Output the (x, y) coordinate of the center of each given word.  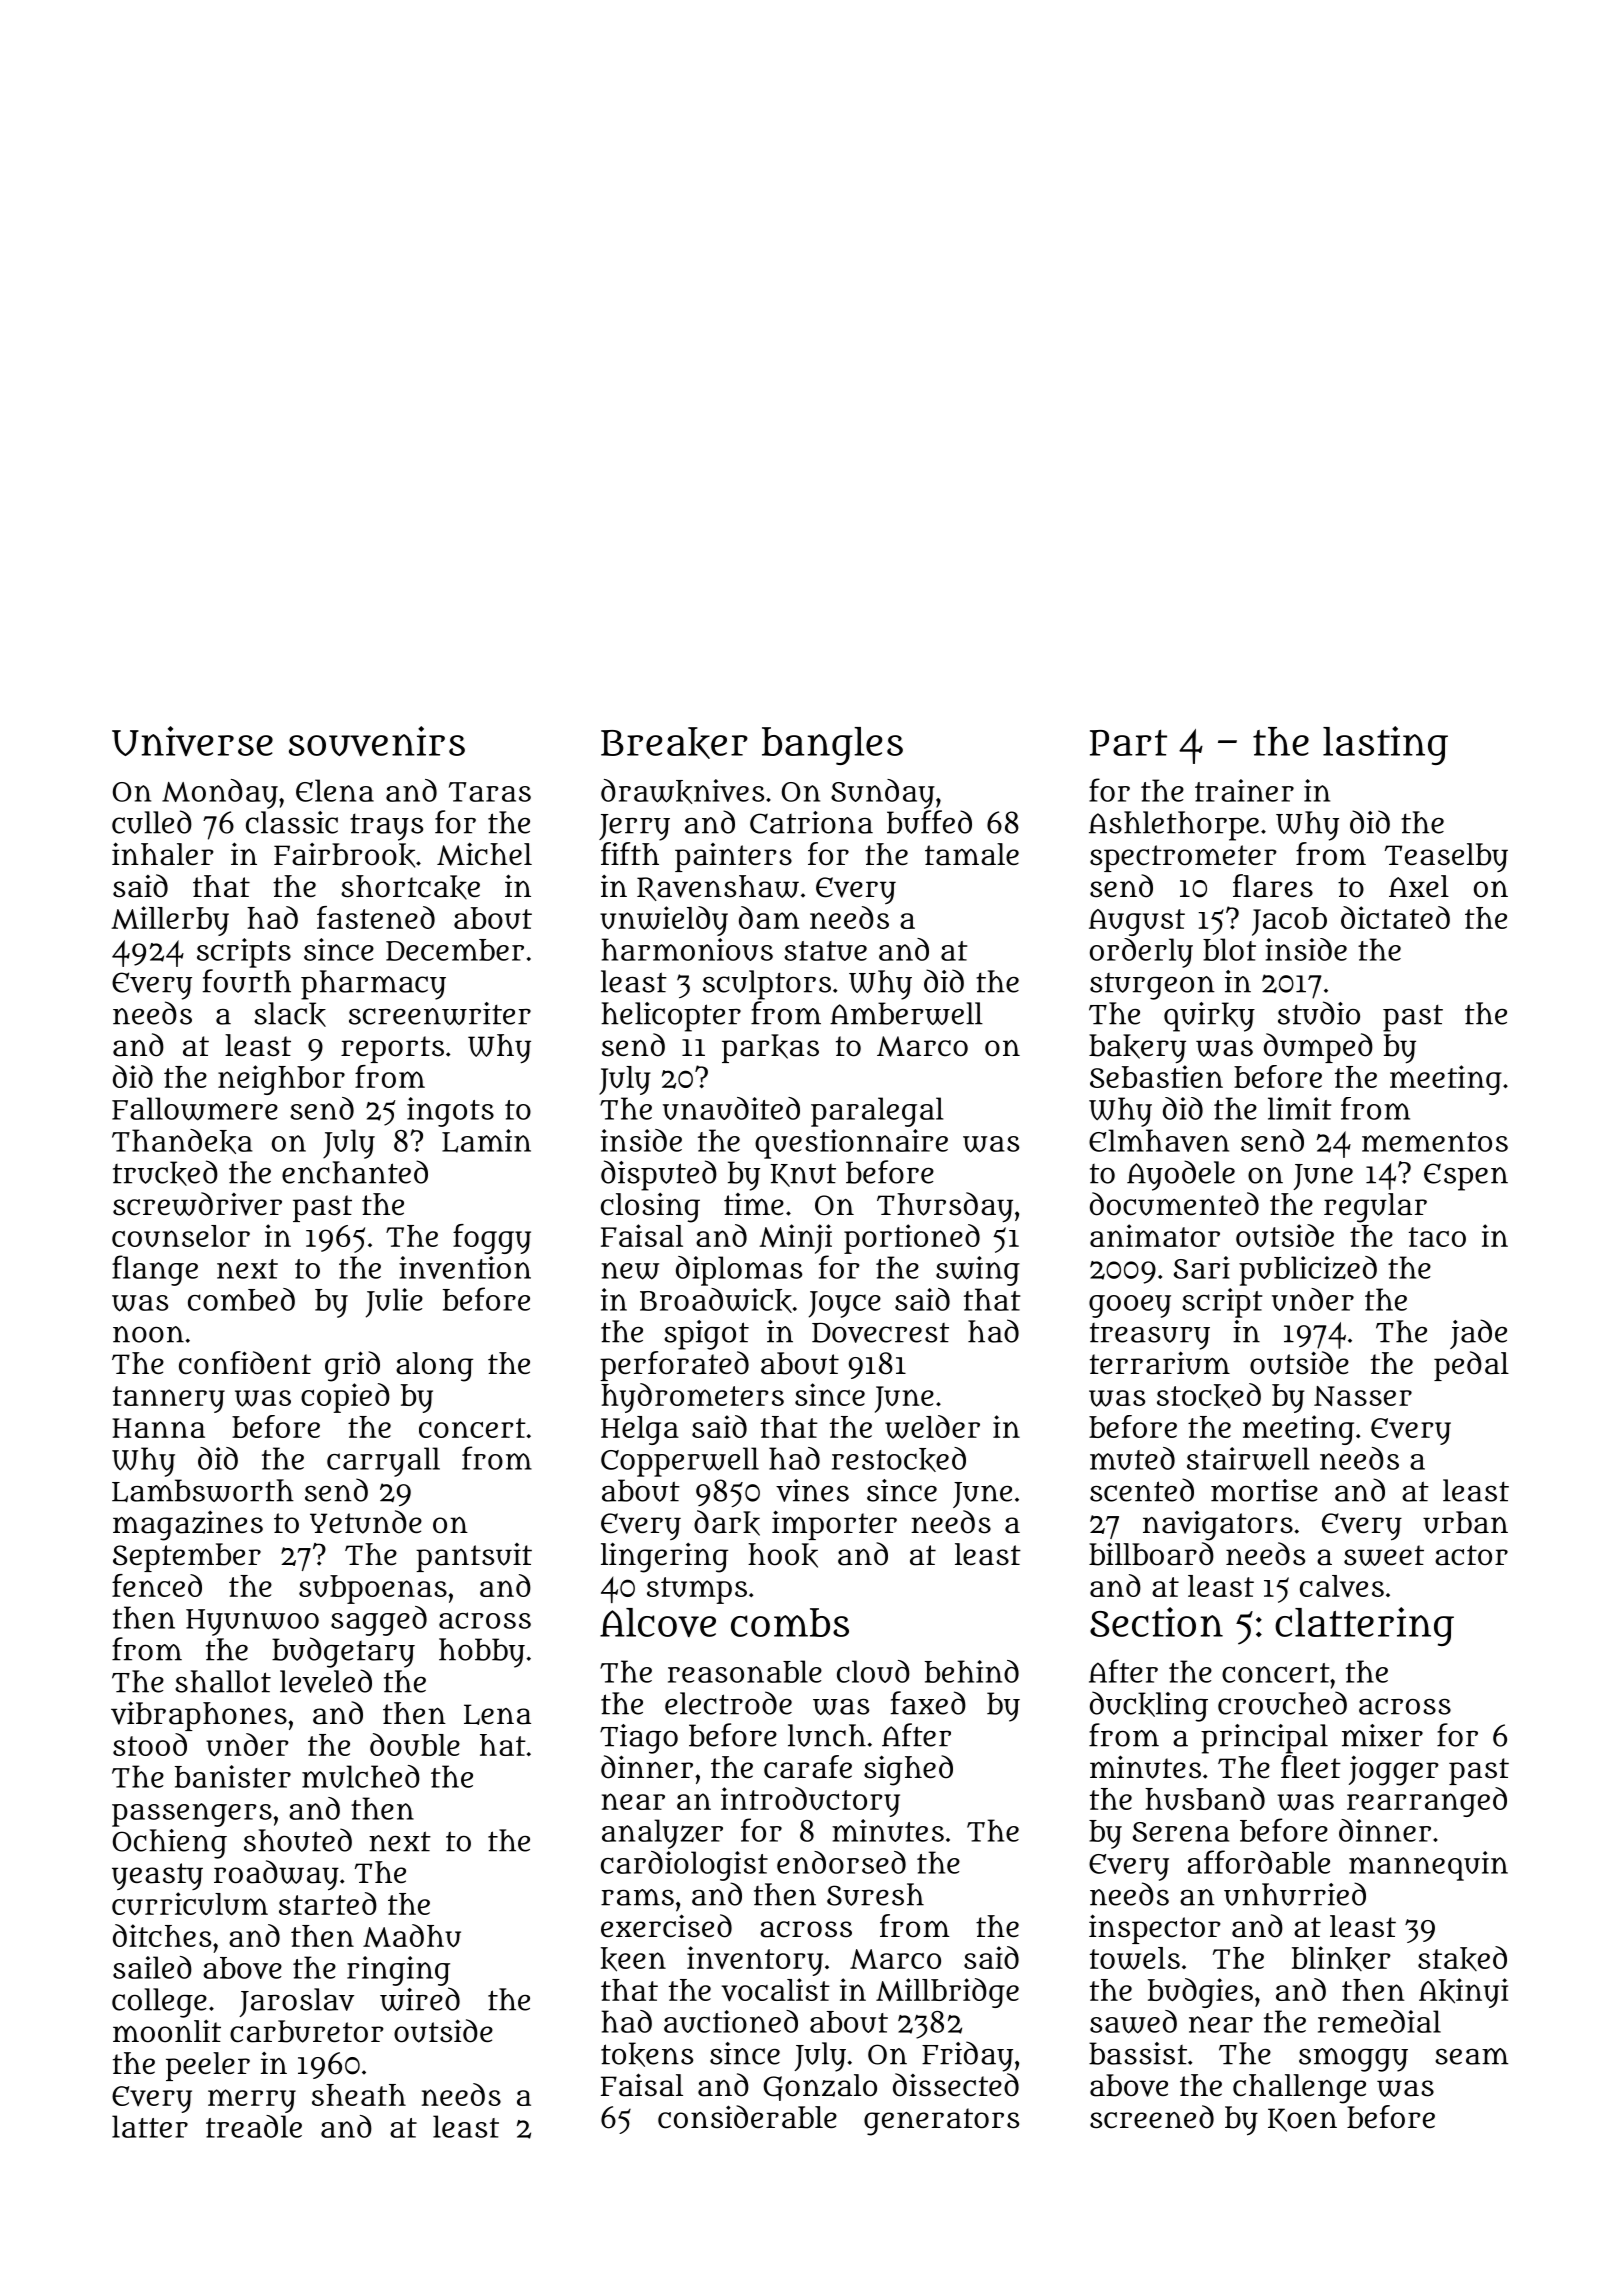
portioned (912, 1239)
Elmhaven (1159, 1140)
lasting (1385, 745)
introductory (810, 1802)
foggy (492, 1239)
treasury (1150, 1336)
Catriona (811, 822)
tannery (169, 1399)
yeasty (157, 1876)
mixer (1382, 1735)
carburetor (307, 2031)
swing (978, 1271)
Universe (192, 741)
